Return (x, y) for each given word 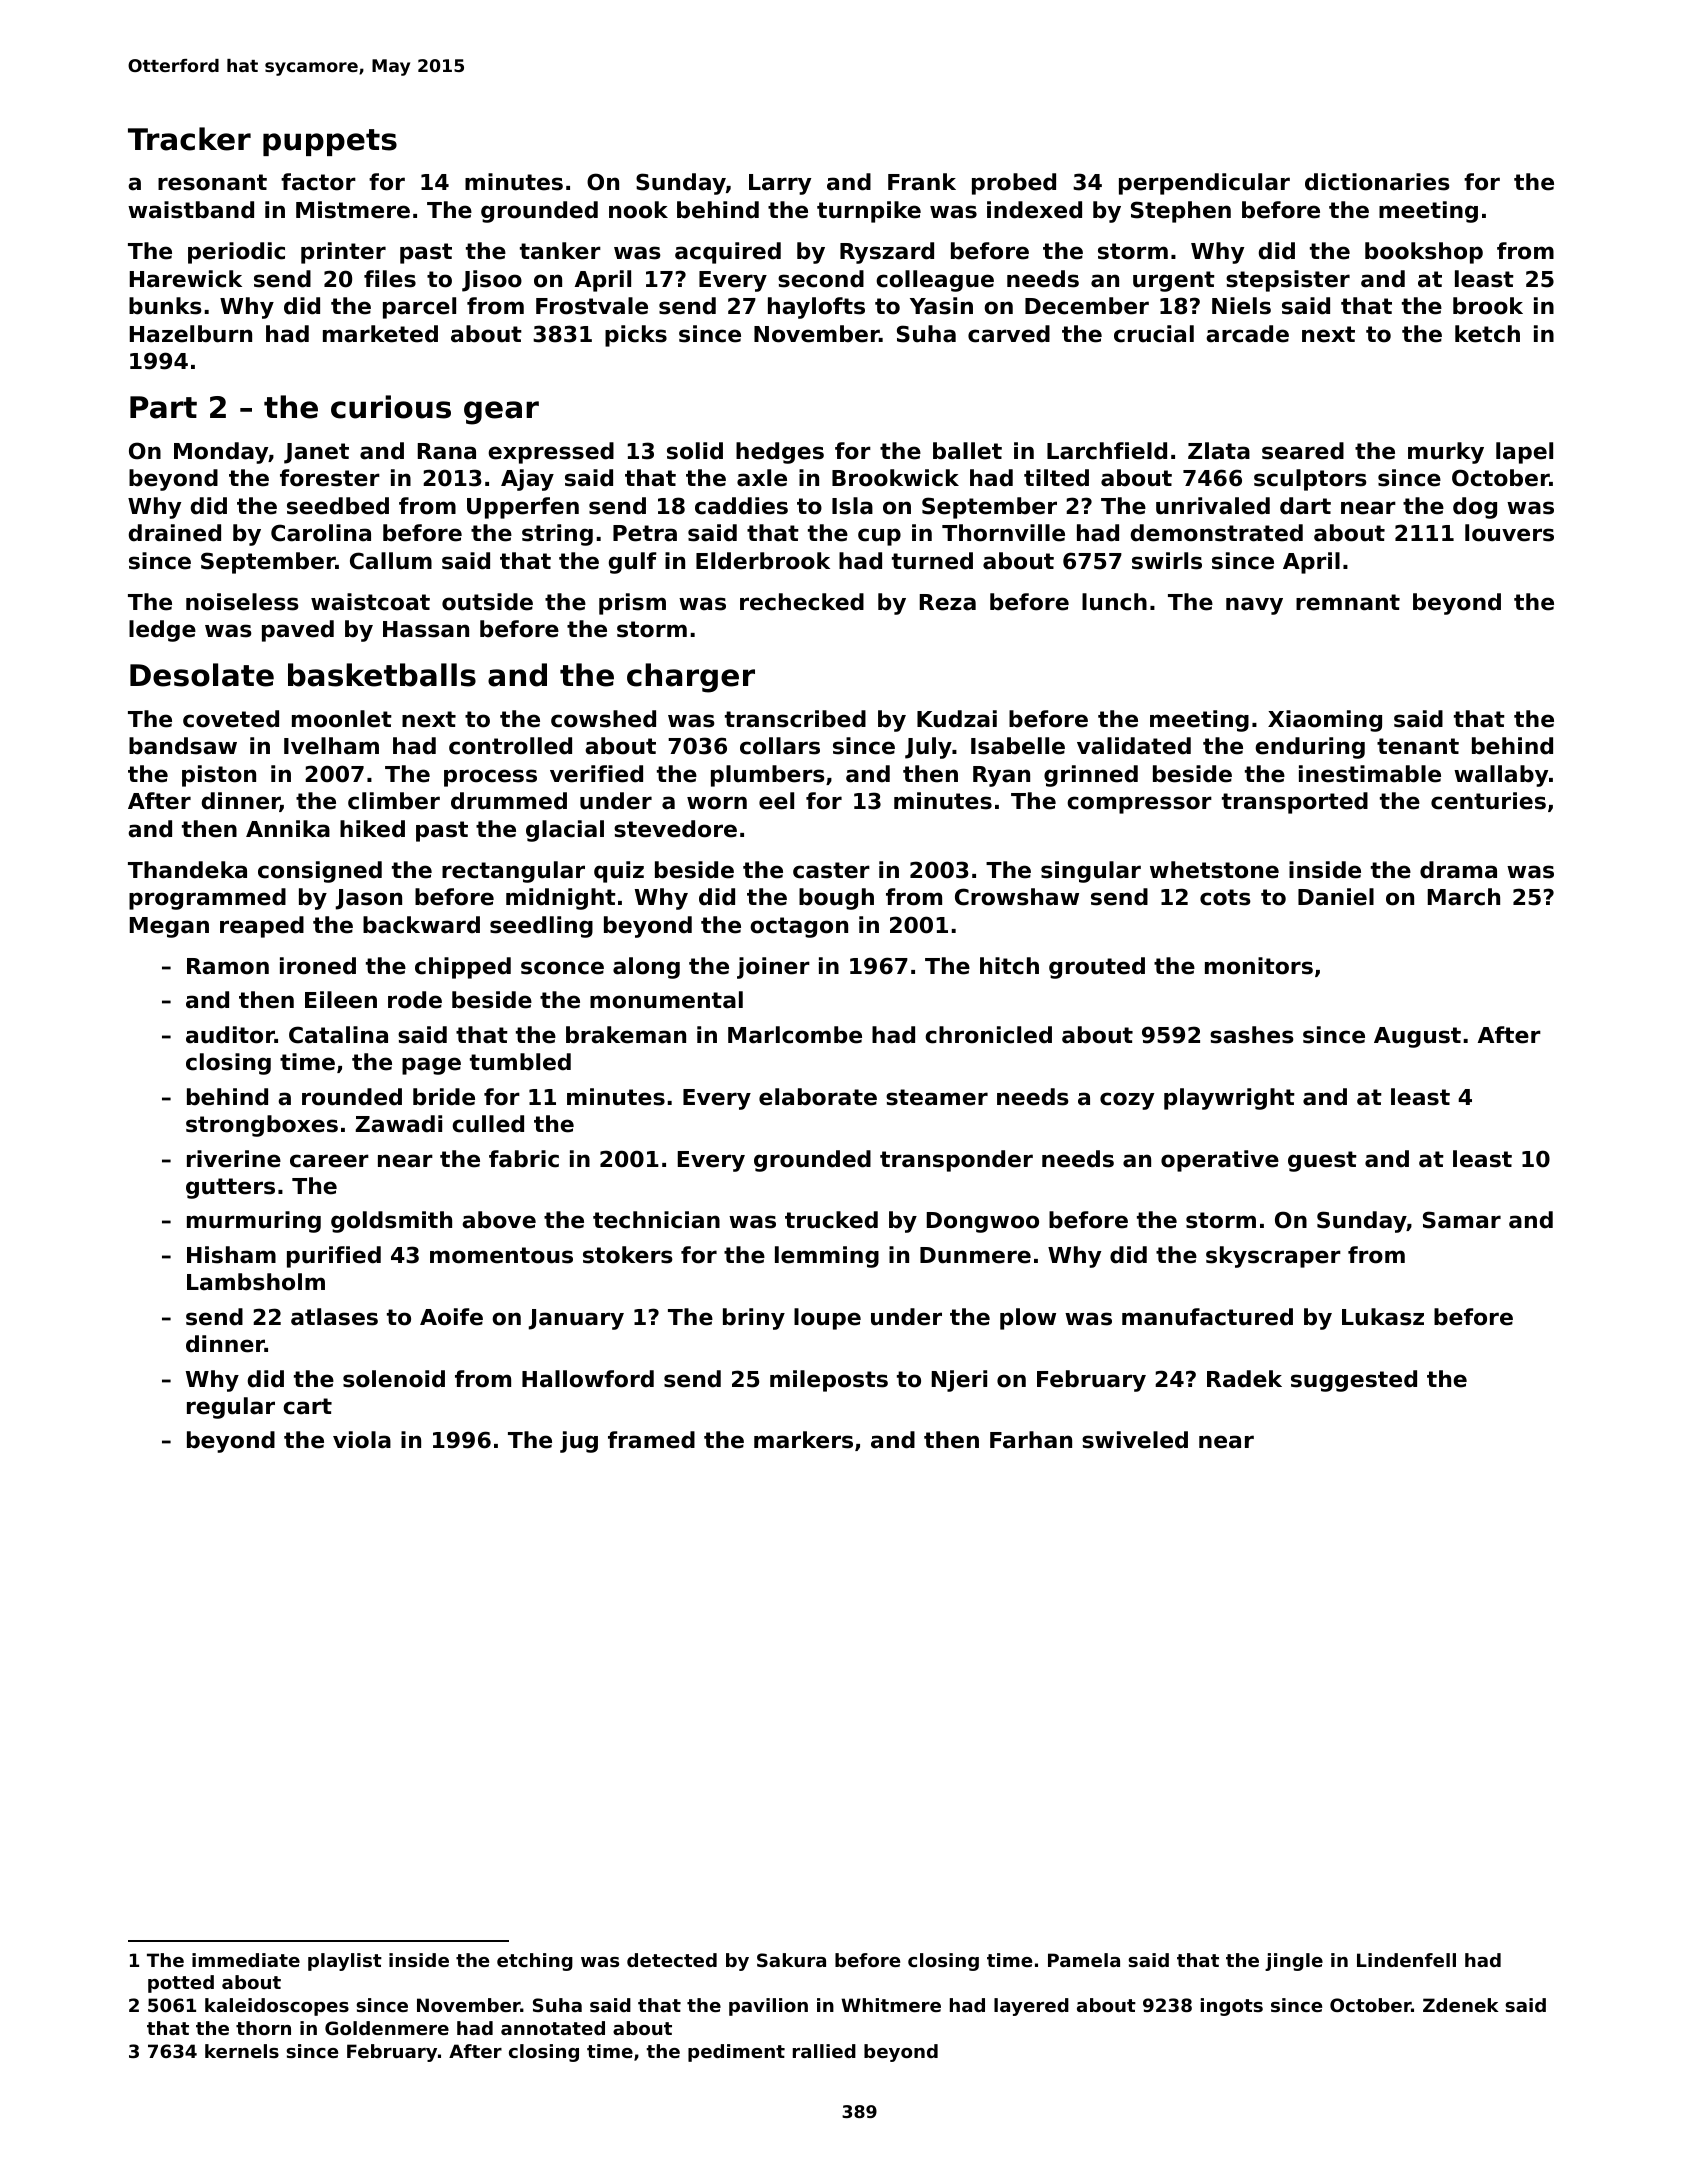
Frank (922, 182)
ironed (318, 966)
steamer (937, 1097)
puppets (330, 142)
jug (579, 1442)
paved (298, 631)
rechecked (802, 602)
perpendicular (1204, 184)
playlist (345, 1962)
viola (362, 1440)
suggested (1354, 1381)
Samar (1462, 1220)
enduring (1310, 748)
